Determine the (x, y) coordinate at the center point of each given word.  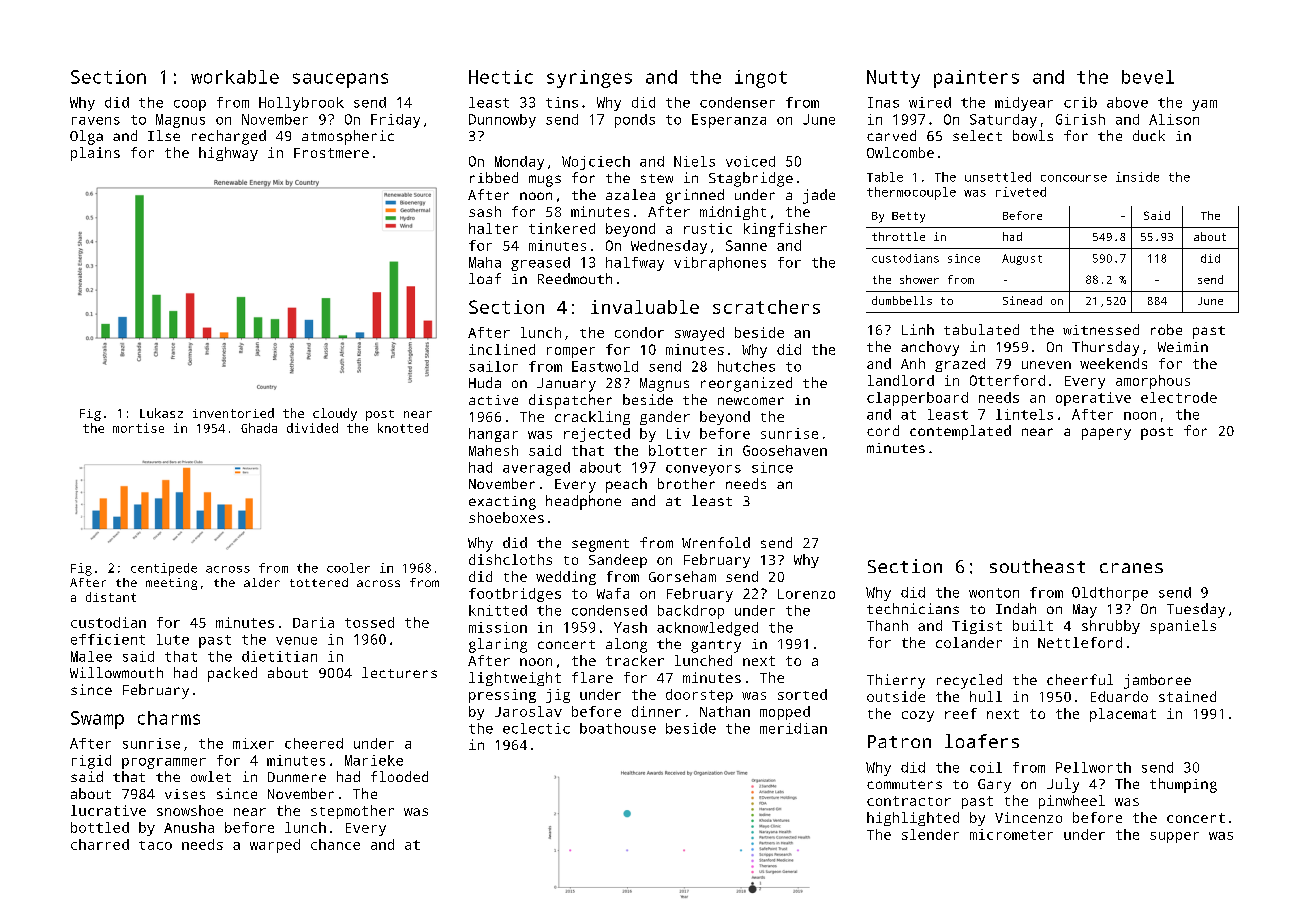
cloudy (335, 414)
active (493, 400)
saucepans (340, 80)
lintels (1024, 414)
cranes (1131, 568)
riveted (1021, 192)
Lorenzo (806, 594)
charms (169, 718)
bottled (100, 827)
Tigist (977, 627)
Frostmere (331, 153)
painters (976, 79)
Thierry (896, 681)
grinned (695, 196)
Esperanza (729, 121)
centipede (164, 569)
